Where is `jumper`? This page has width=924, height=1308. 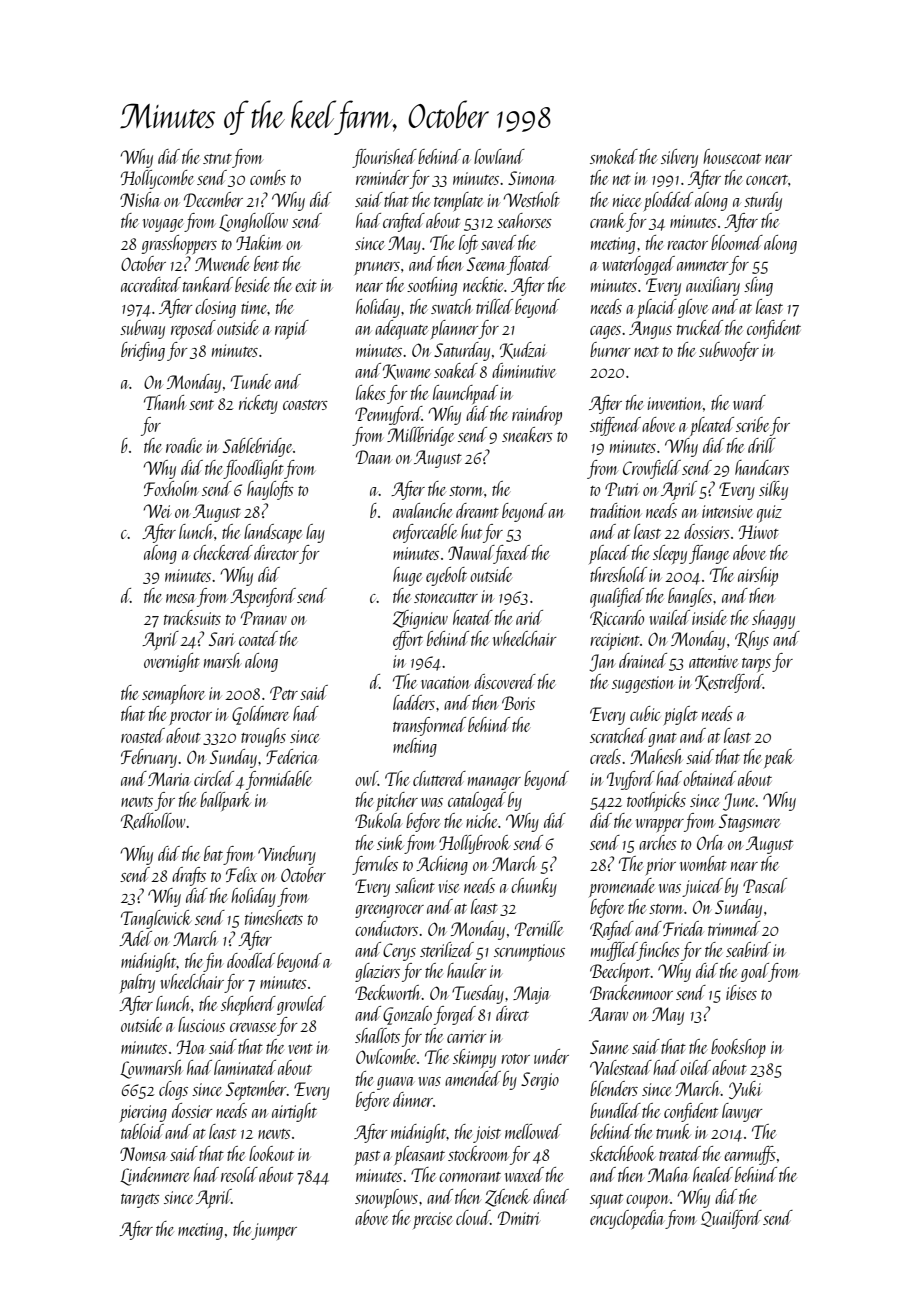
jumper is located at coordinates (274, 1231).
